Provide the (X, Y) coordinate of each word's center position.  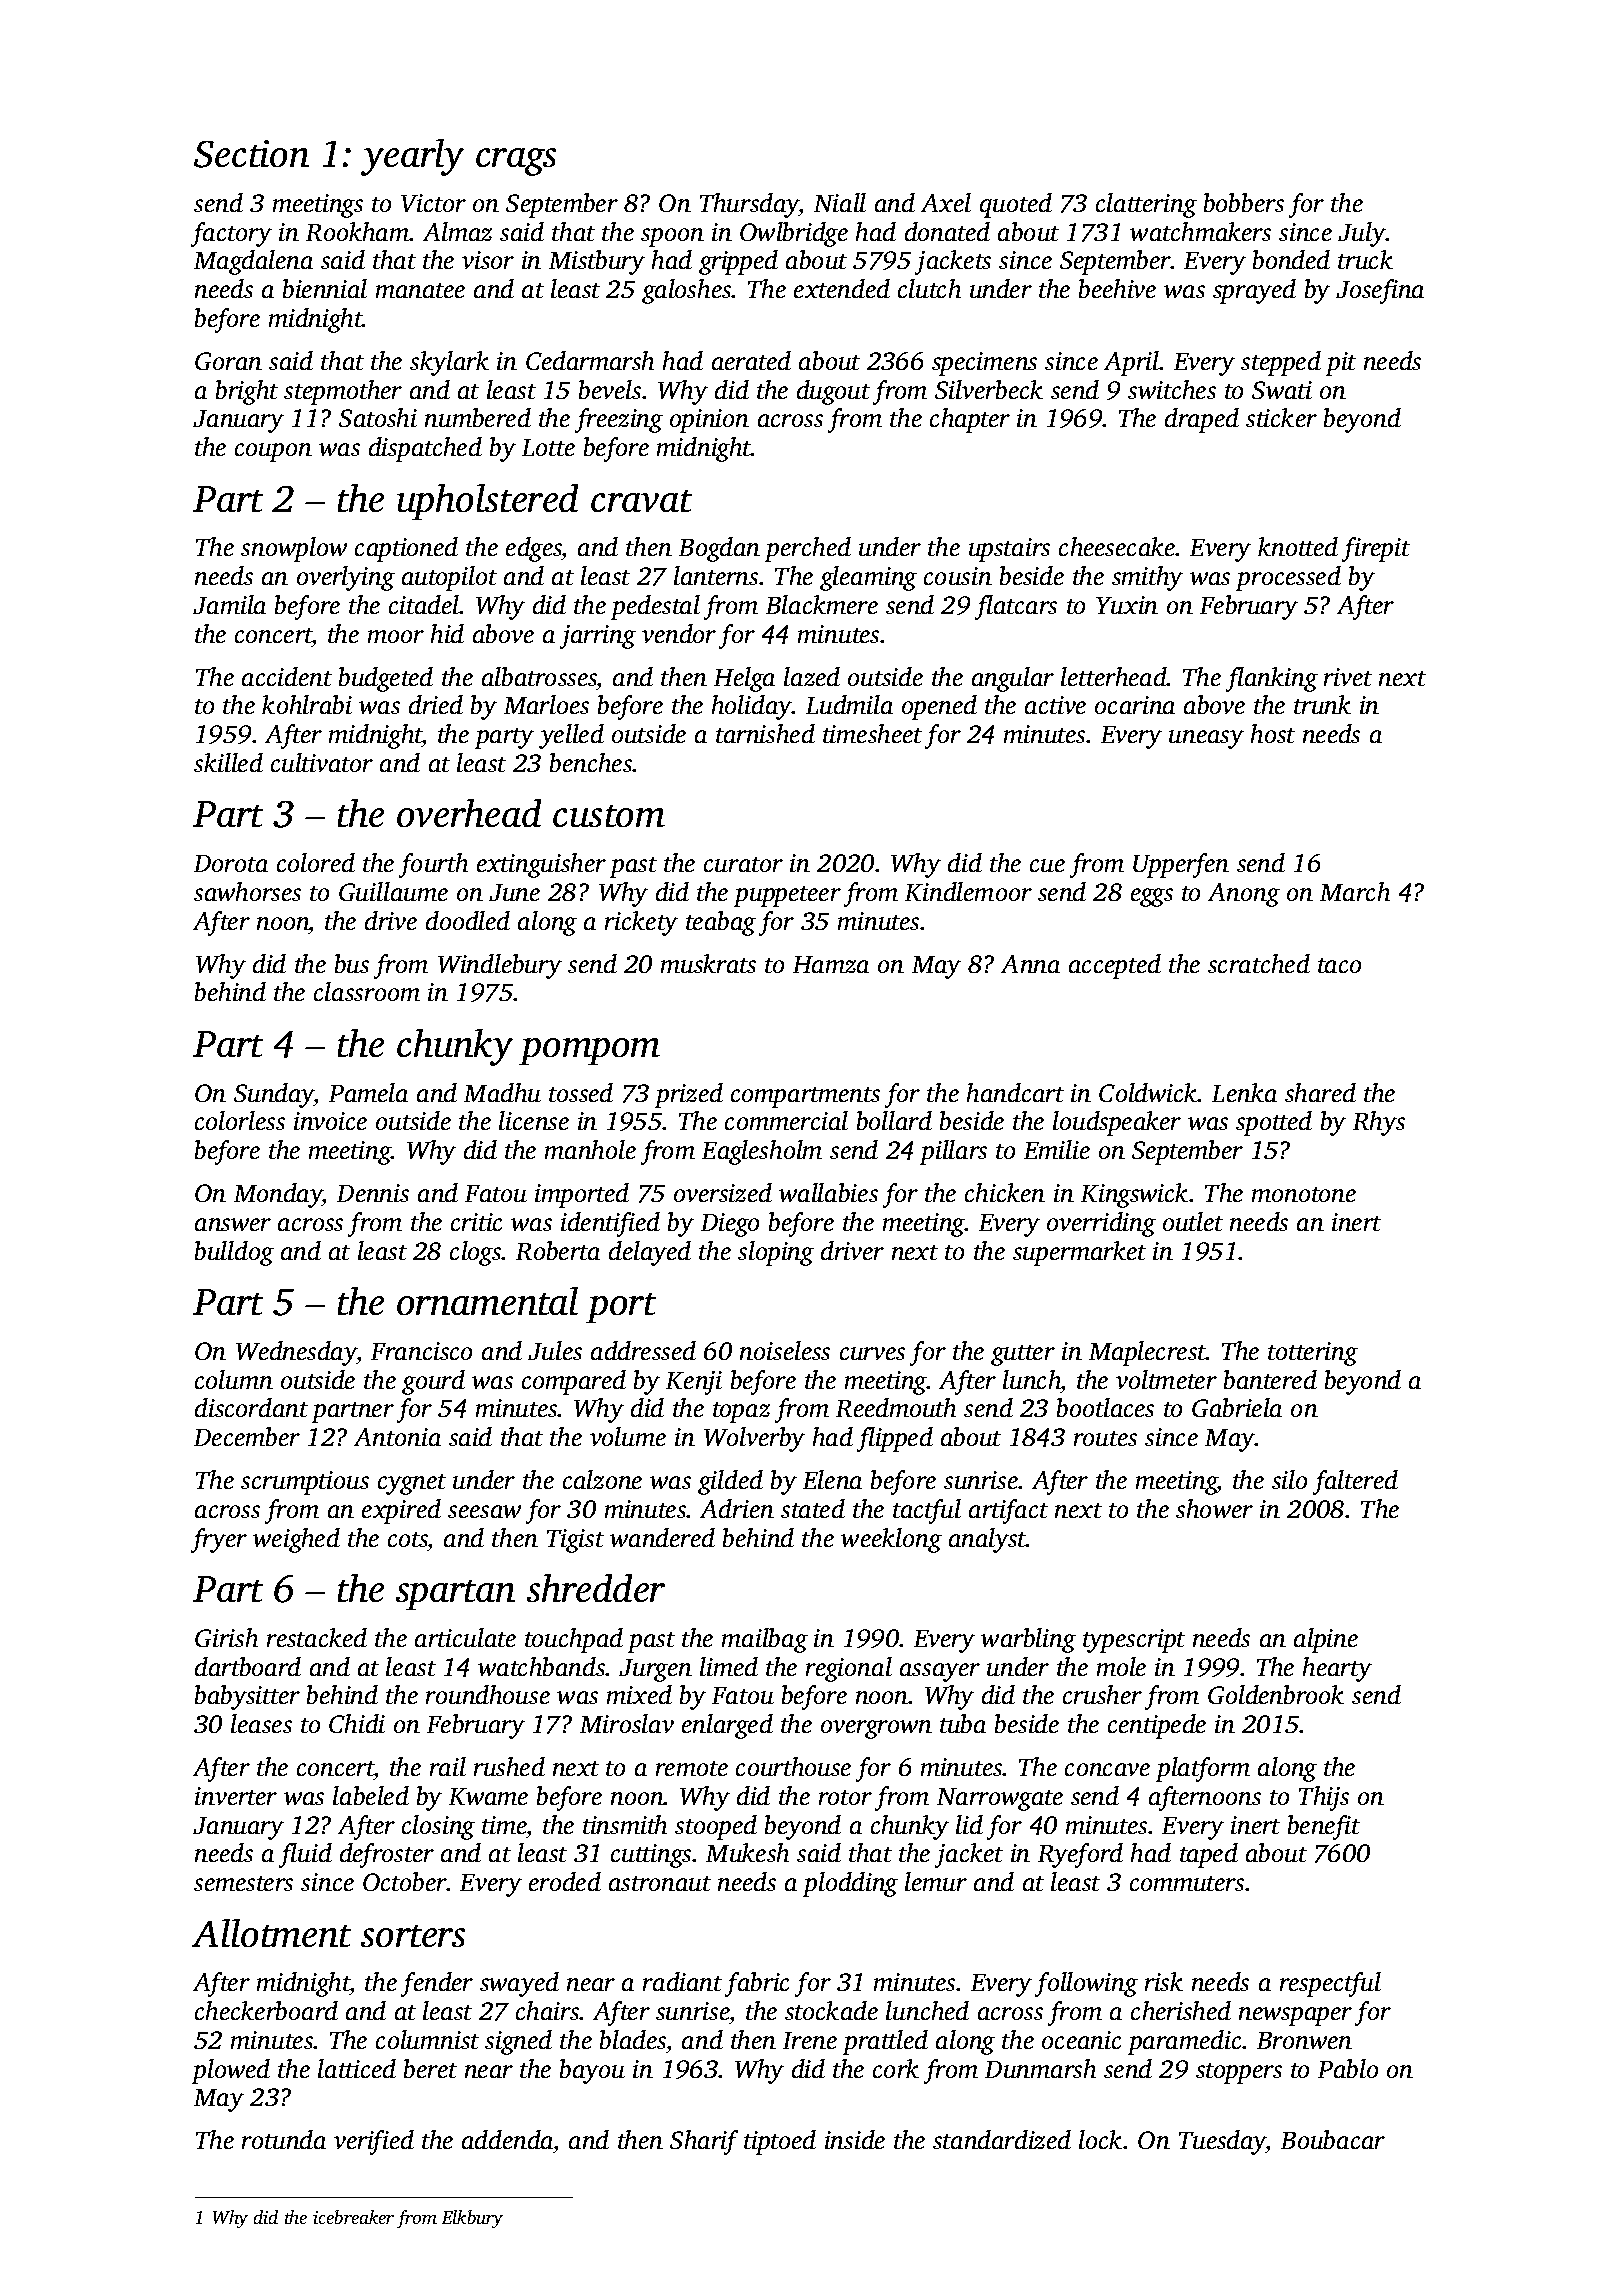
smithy (1147, 578)
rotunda (284, 2139)
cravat (641, 501)
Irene (810, 2040)
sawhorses (247, 891)
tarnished (765, 733)
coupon (273, 452)
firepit (1376, 549)
